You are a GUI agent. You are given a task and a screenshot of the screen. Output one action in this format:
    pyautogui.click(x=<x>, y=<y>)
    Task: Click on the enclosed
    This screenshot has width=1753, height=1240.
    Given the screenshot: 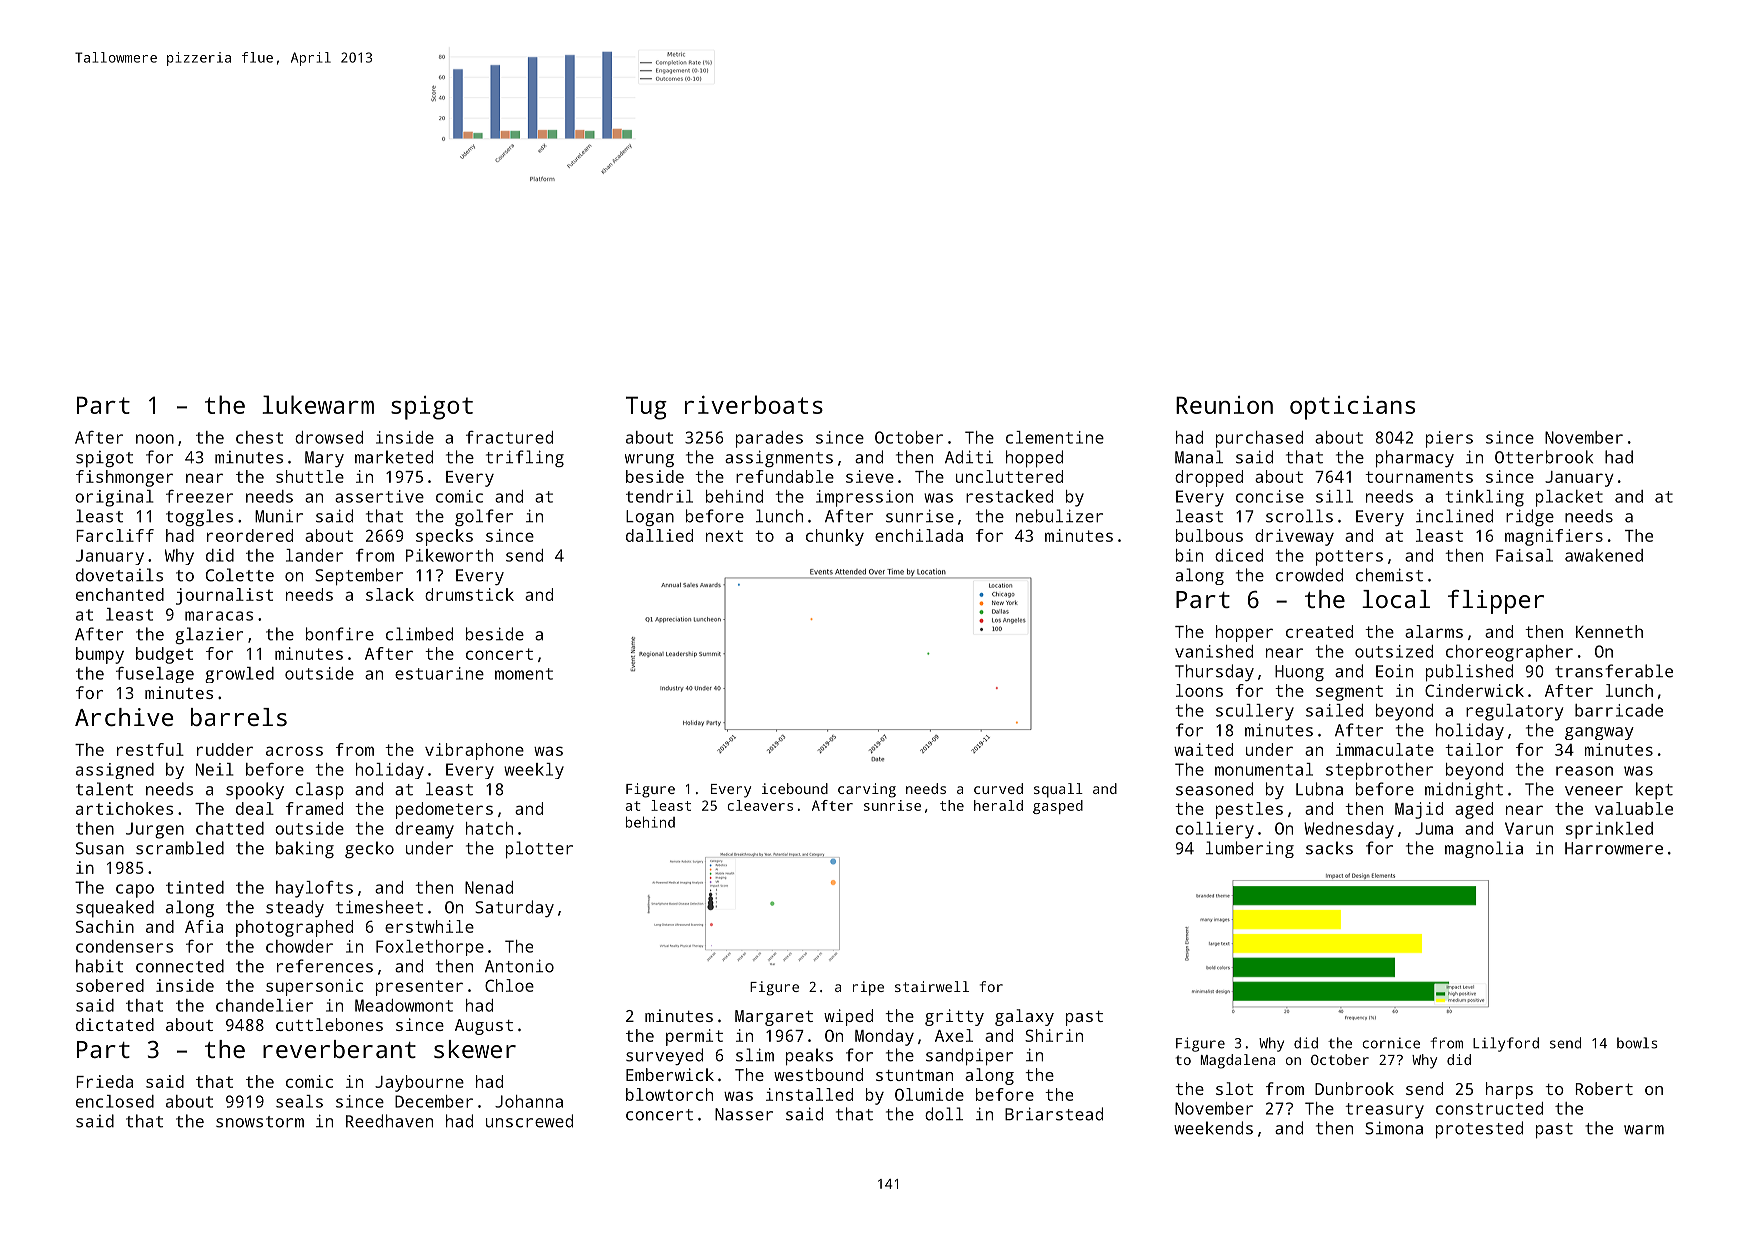 What is the action you would take?
    pyautogui.click(x=115, y=1101)
